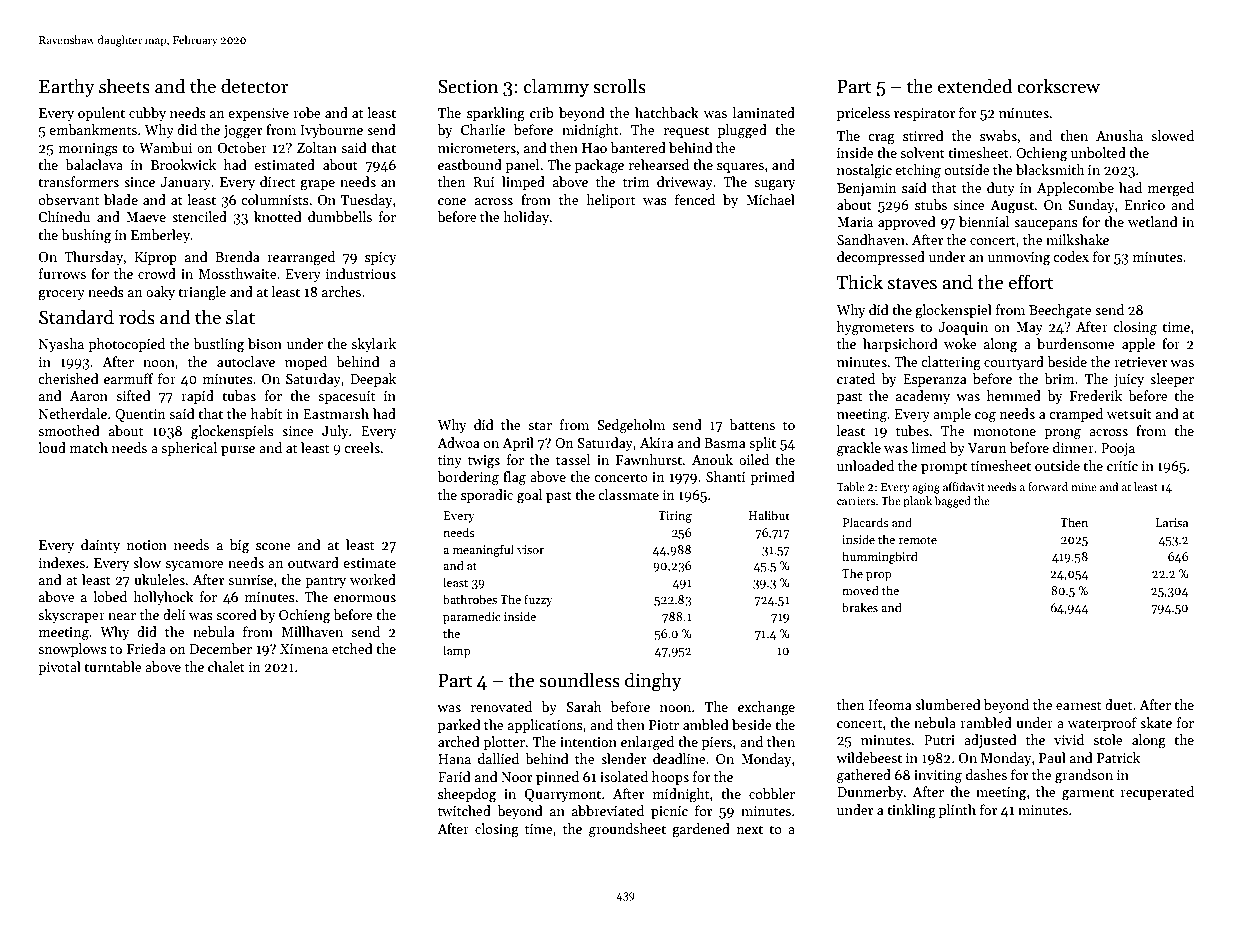 This screenshot has width=1233, height=952. What do you see at coordinates (922, 152) in the screenshot?
I see `solvent` at bounding box center [922, 152].
